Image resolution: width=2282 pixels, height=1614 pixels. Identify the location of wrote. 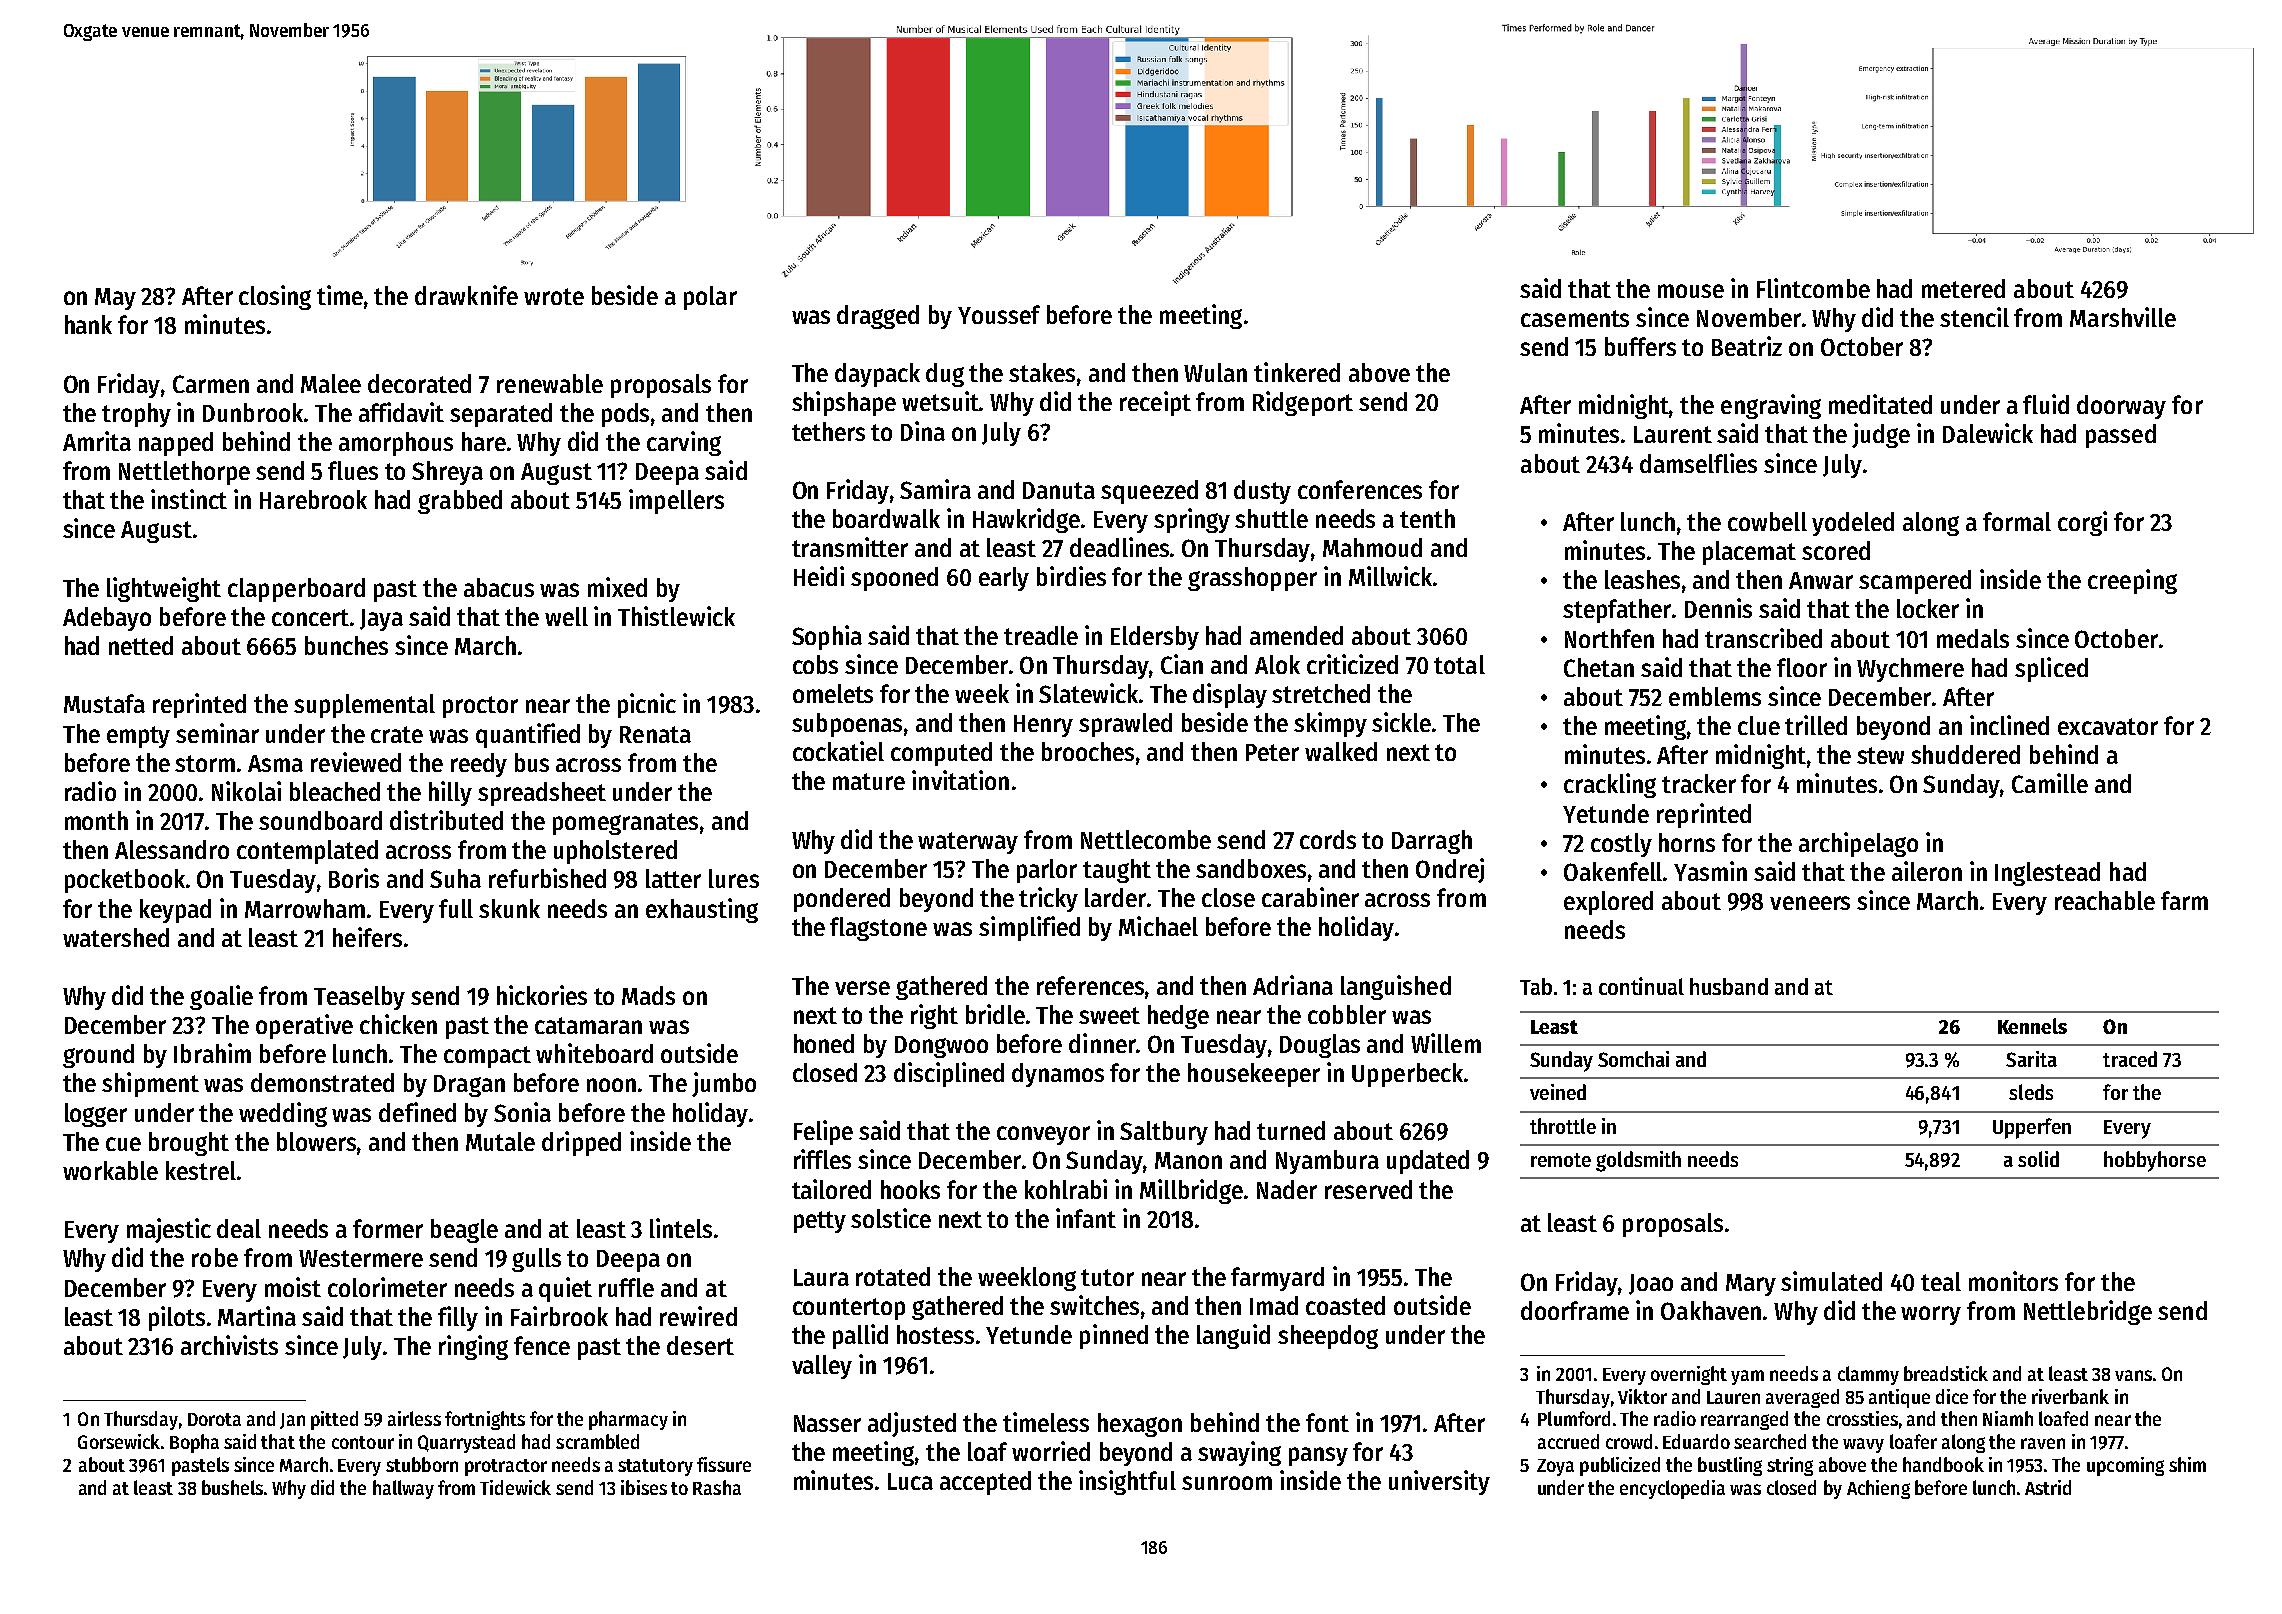
(554, 296).
